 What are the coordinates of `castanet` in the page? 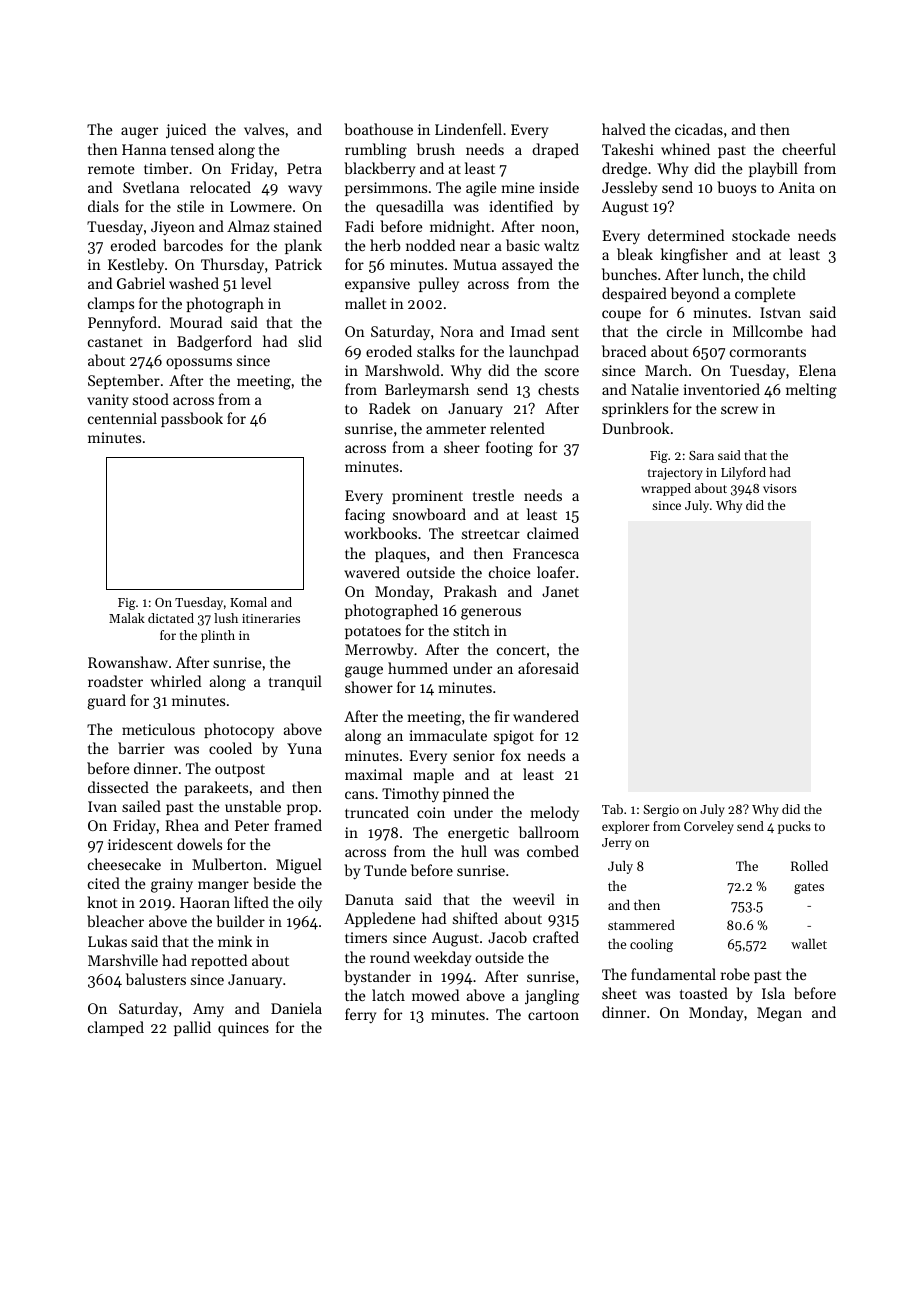 It's located at (115, 342).
